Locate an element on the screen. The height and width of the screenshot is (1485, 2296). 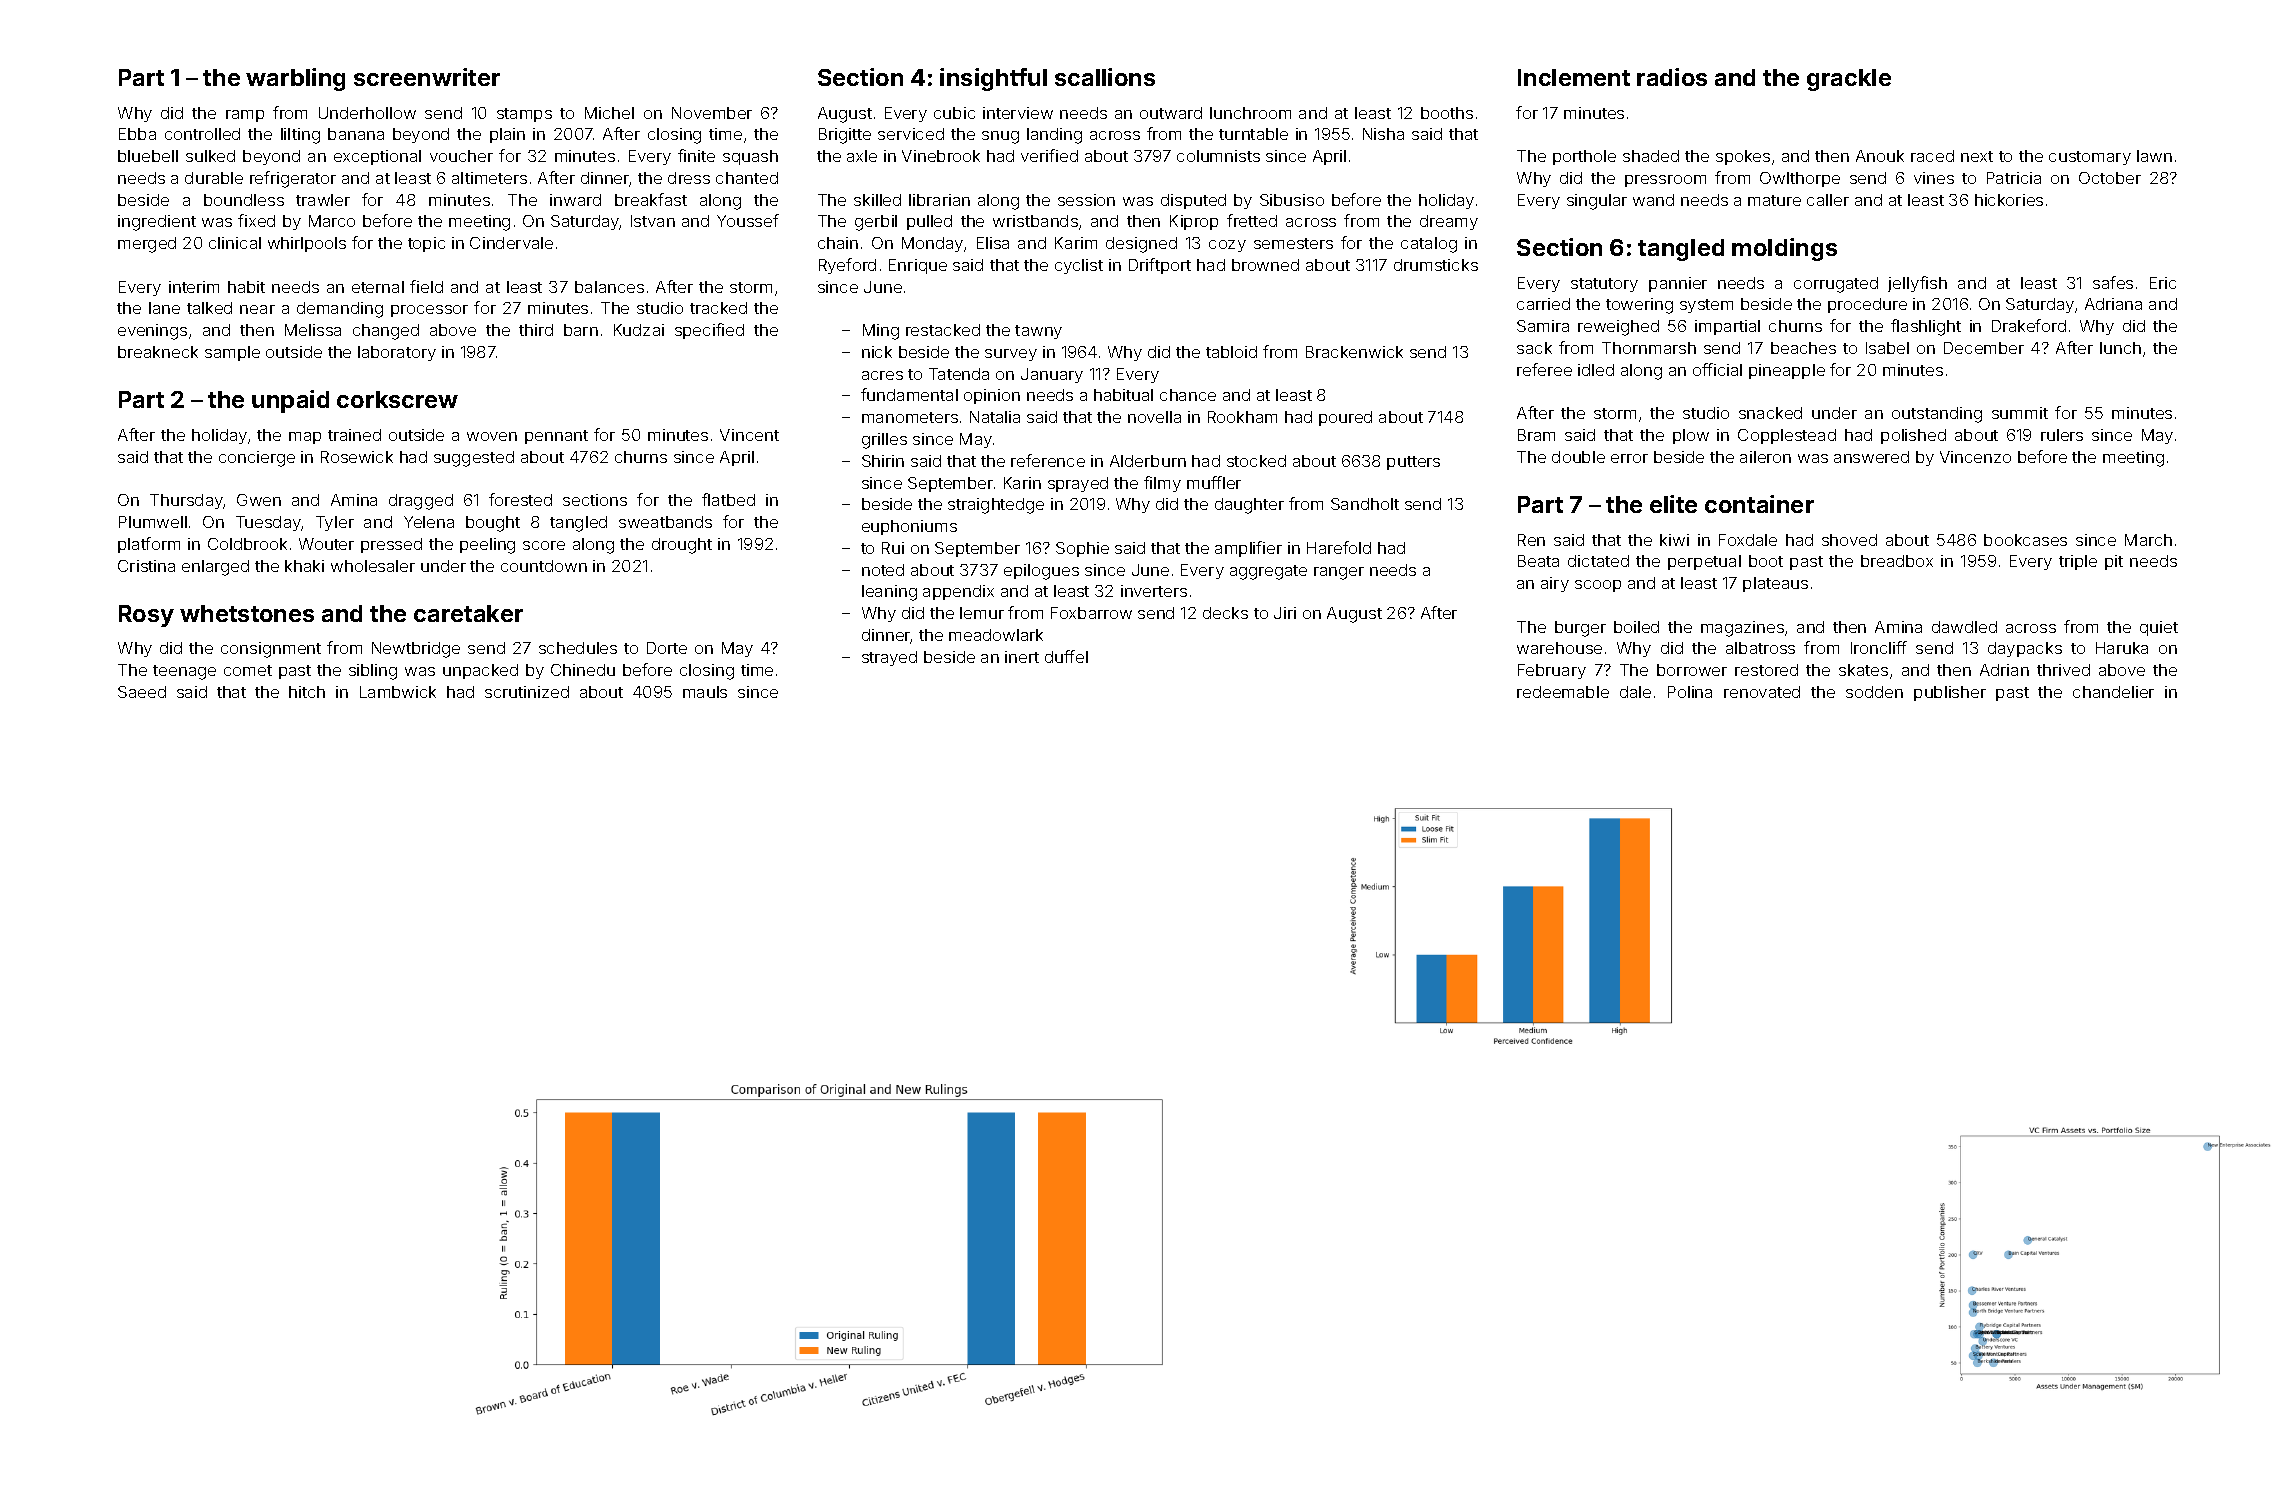
pennant is located at coordinates (556, 437).
